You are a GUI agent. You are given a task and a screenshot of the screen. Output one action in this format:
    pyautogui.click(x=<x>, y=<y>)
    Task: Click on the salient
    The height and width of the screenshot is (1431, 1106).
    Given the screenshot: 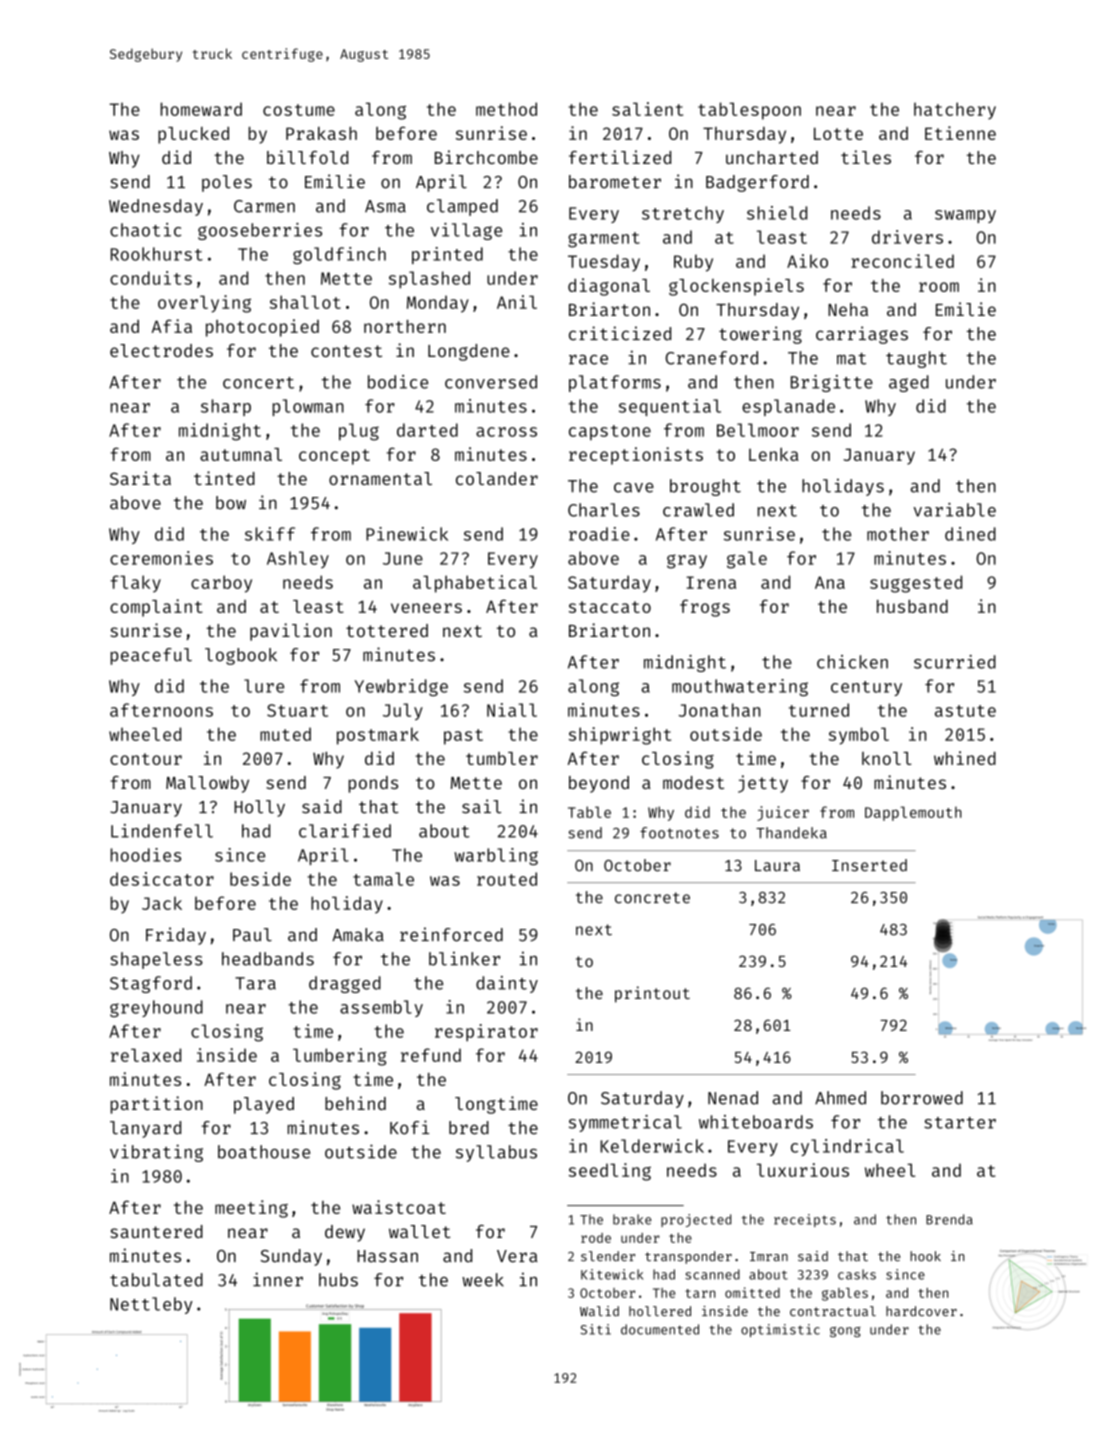 What is the action you would take?
    pyautogui.click(x=647, y=109)
